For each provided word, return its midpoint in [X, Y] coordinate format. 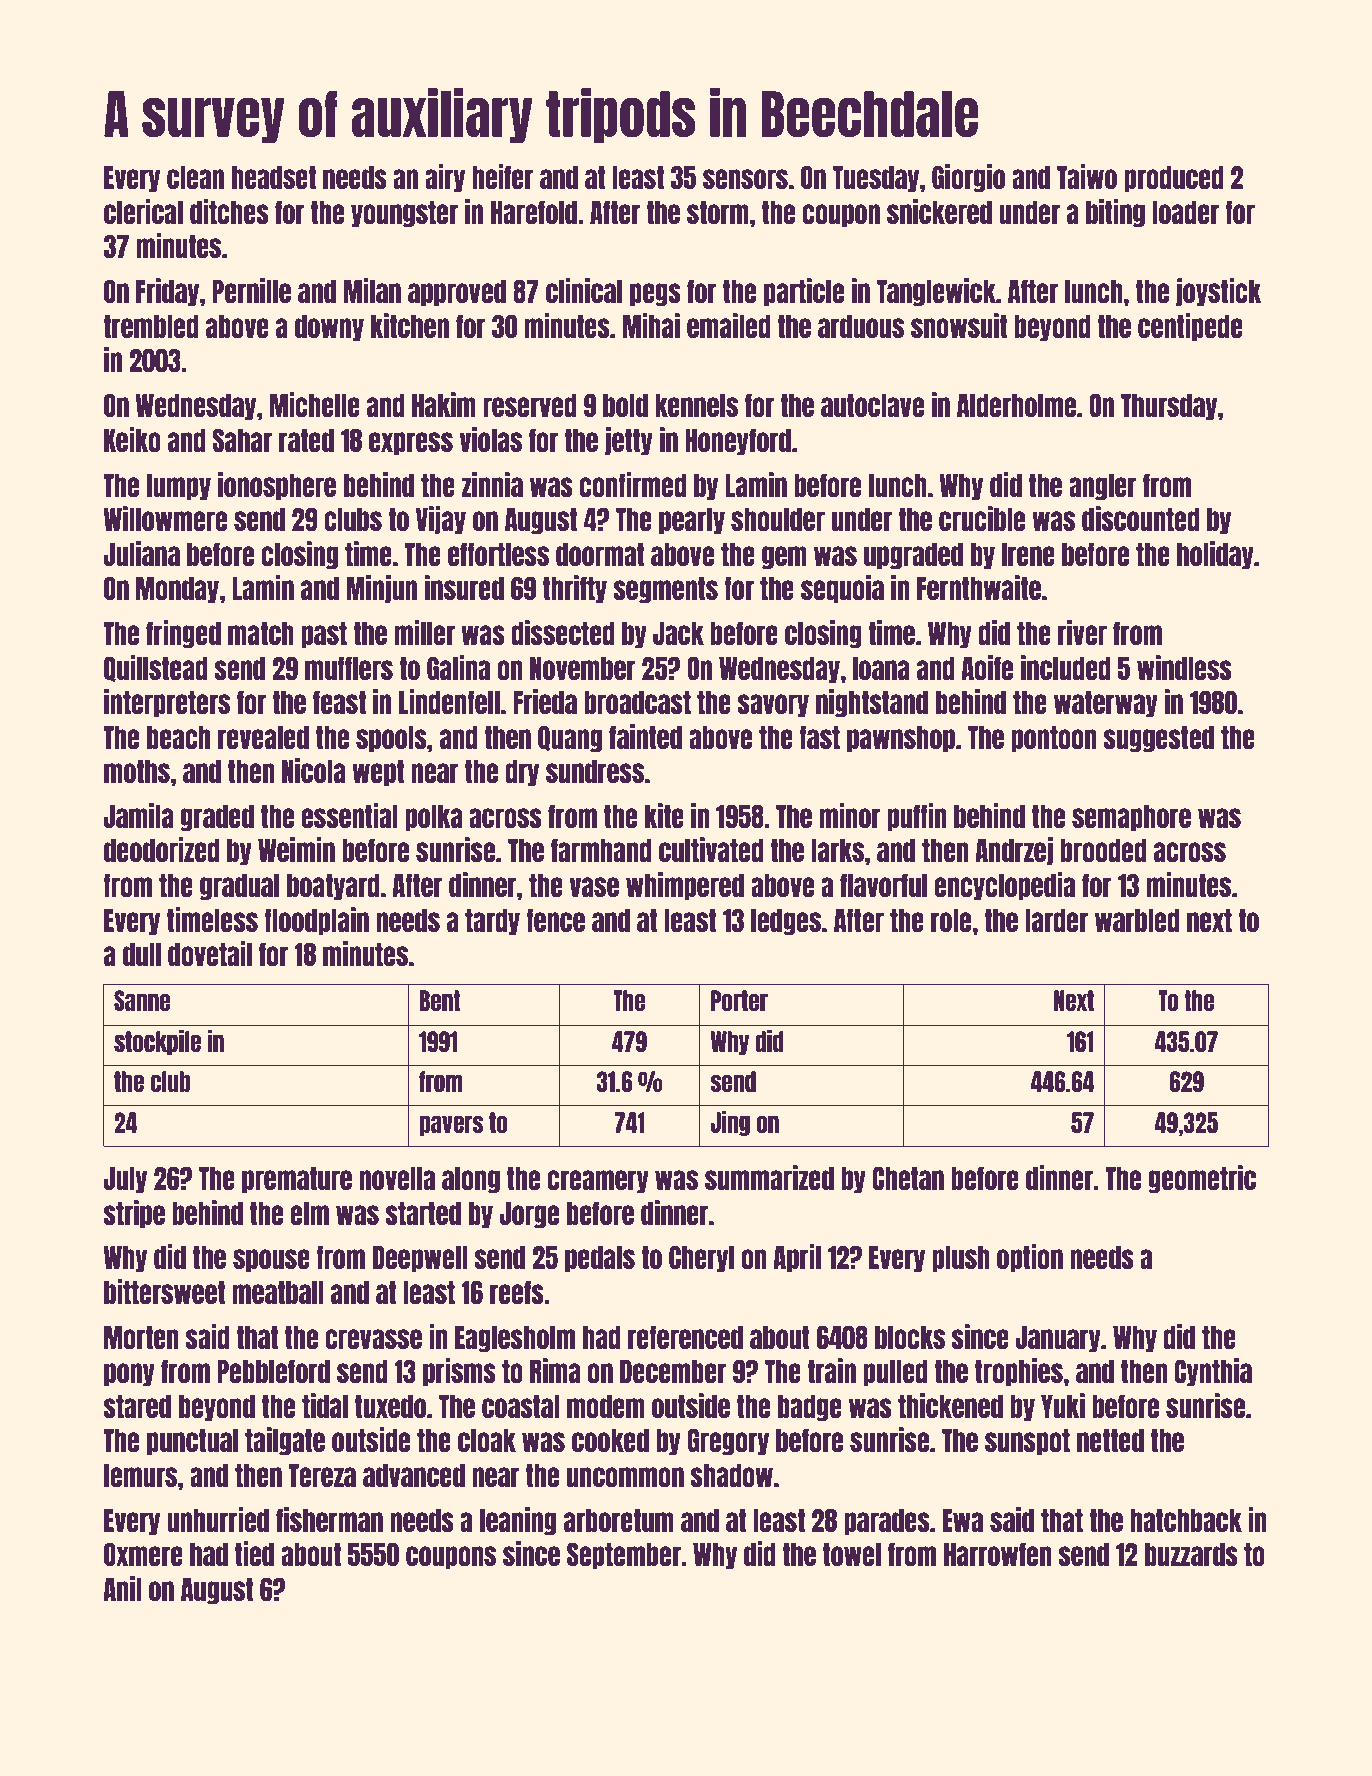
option [1030, 1258]
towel [852, 1554]
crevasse [373, 1339]
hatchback [1186, 1520]
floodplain [316, 921]
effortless [498, 554]
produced [1174, 179]
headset [274, 177]
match [261, 633]
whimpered [685, 886]
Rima [555, 1370]
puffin [917, 817]
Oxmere [143, 1554]
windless [1184, 667]
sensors [745, 179]
